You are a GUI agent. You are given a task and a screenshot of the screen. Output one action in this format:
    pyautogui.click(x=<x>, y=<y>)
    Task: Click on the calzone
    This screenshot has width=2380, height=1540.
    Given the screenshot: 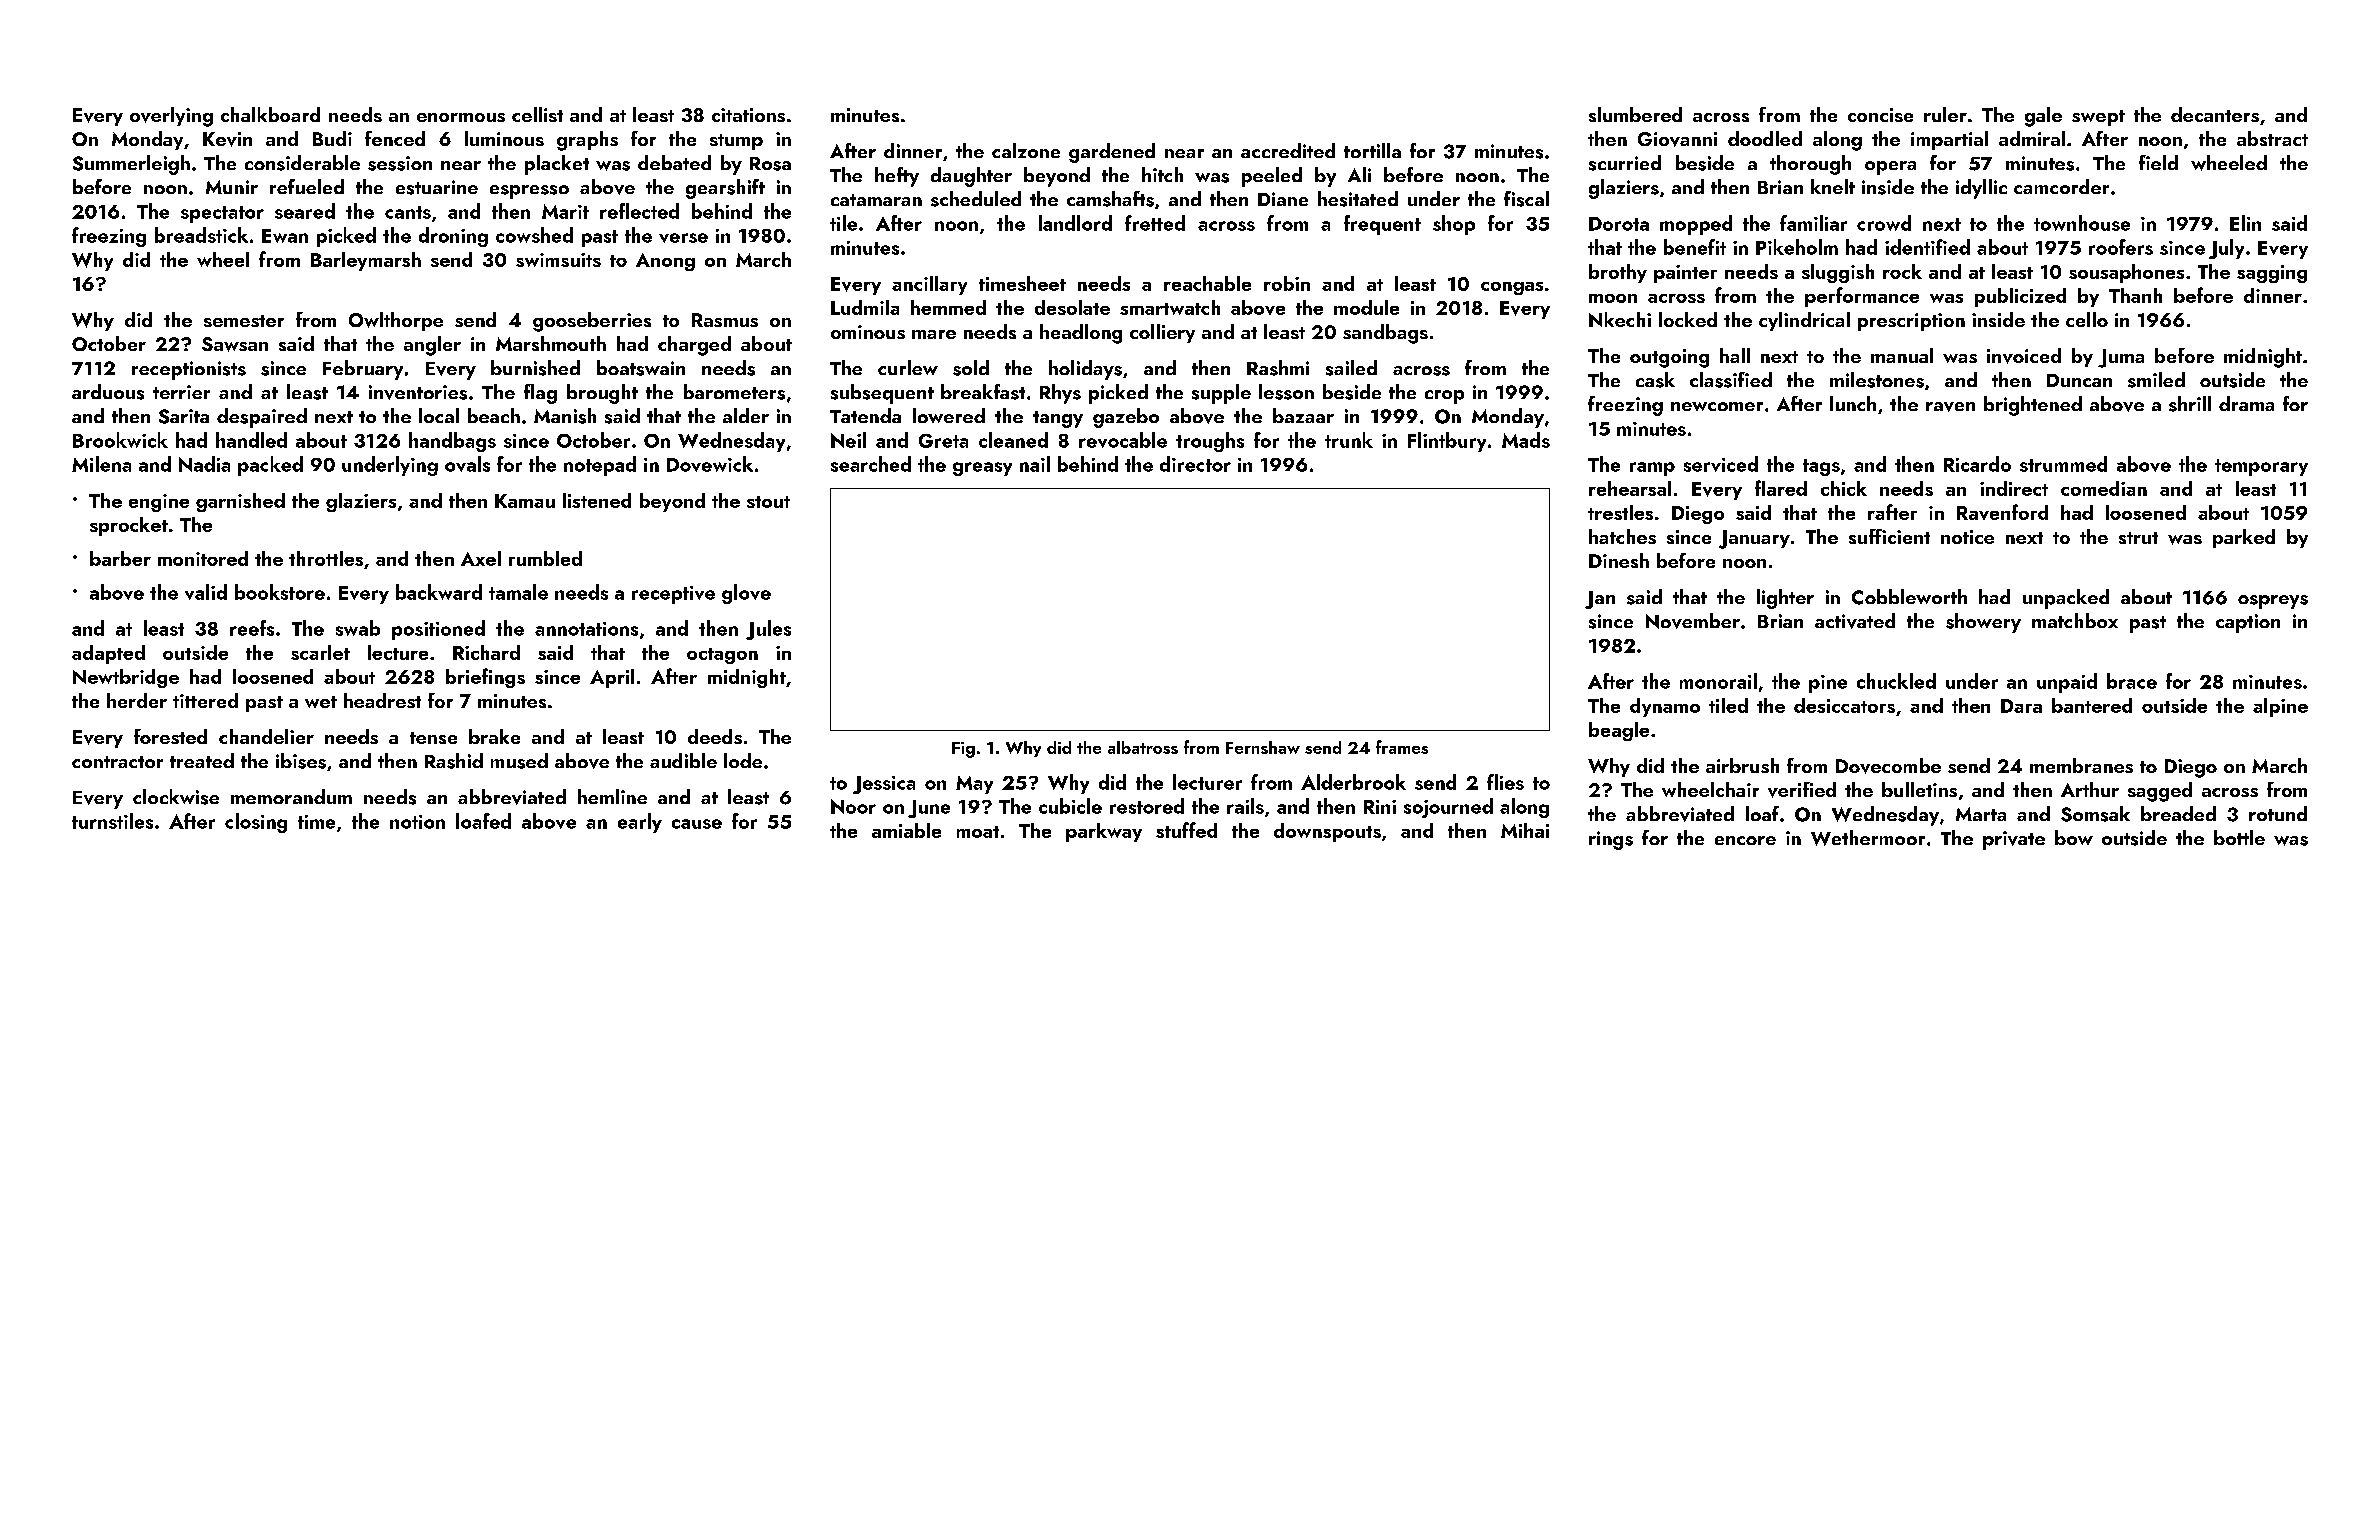 What is the action you would take?
    pyautogui.click(x=1026, y=150)
